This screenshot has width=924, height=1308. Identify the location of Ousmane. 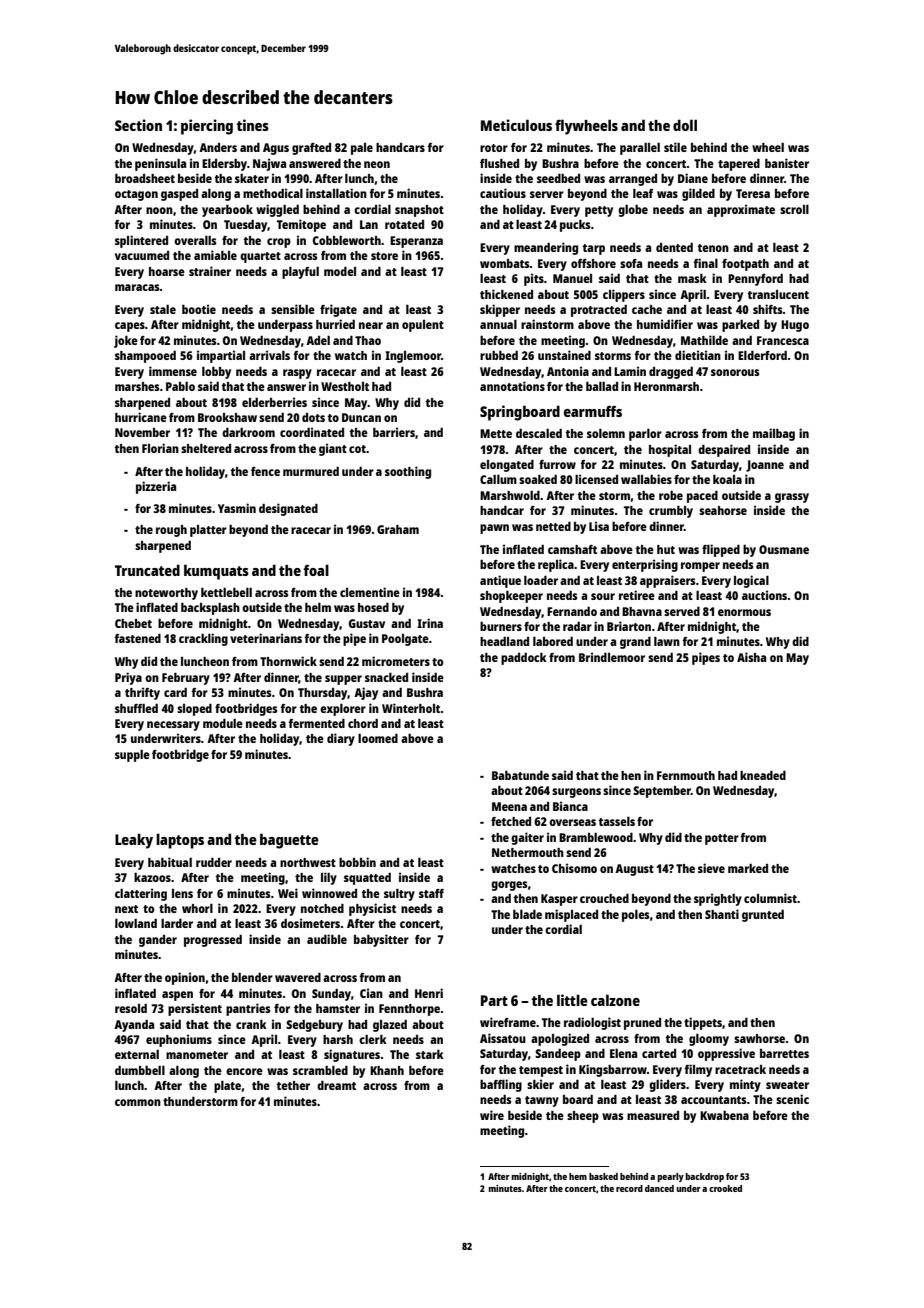
(784, 549).
